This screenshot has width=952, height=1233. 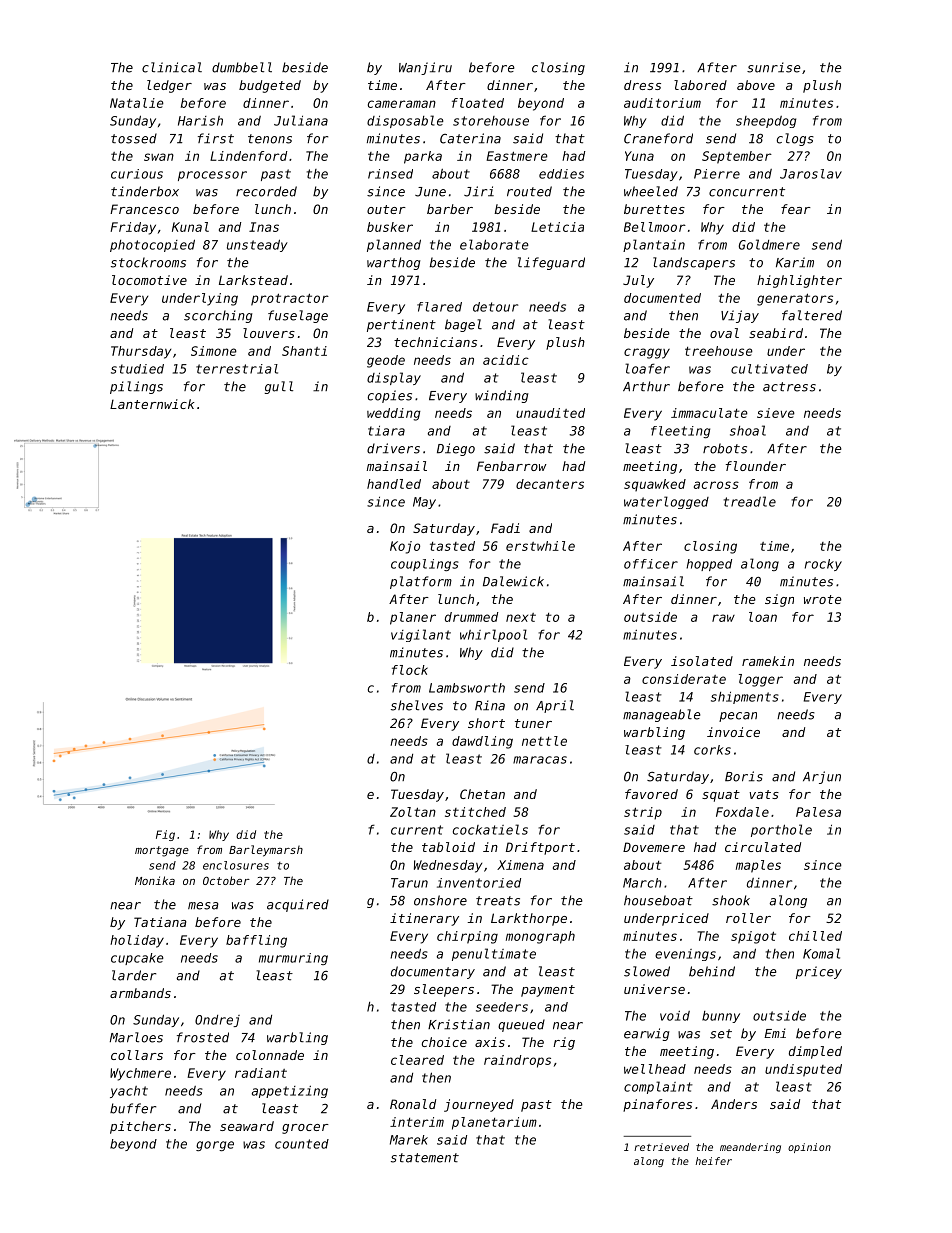 What do you see at coordinates (302, 1144) in the screenshot?
I see `counted` at bounding box center [302, 1144].
